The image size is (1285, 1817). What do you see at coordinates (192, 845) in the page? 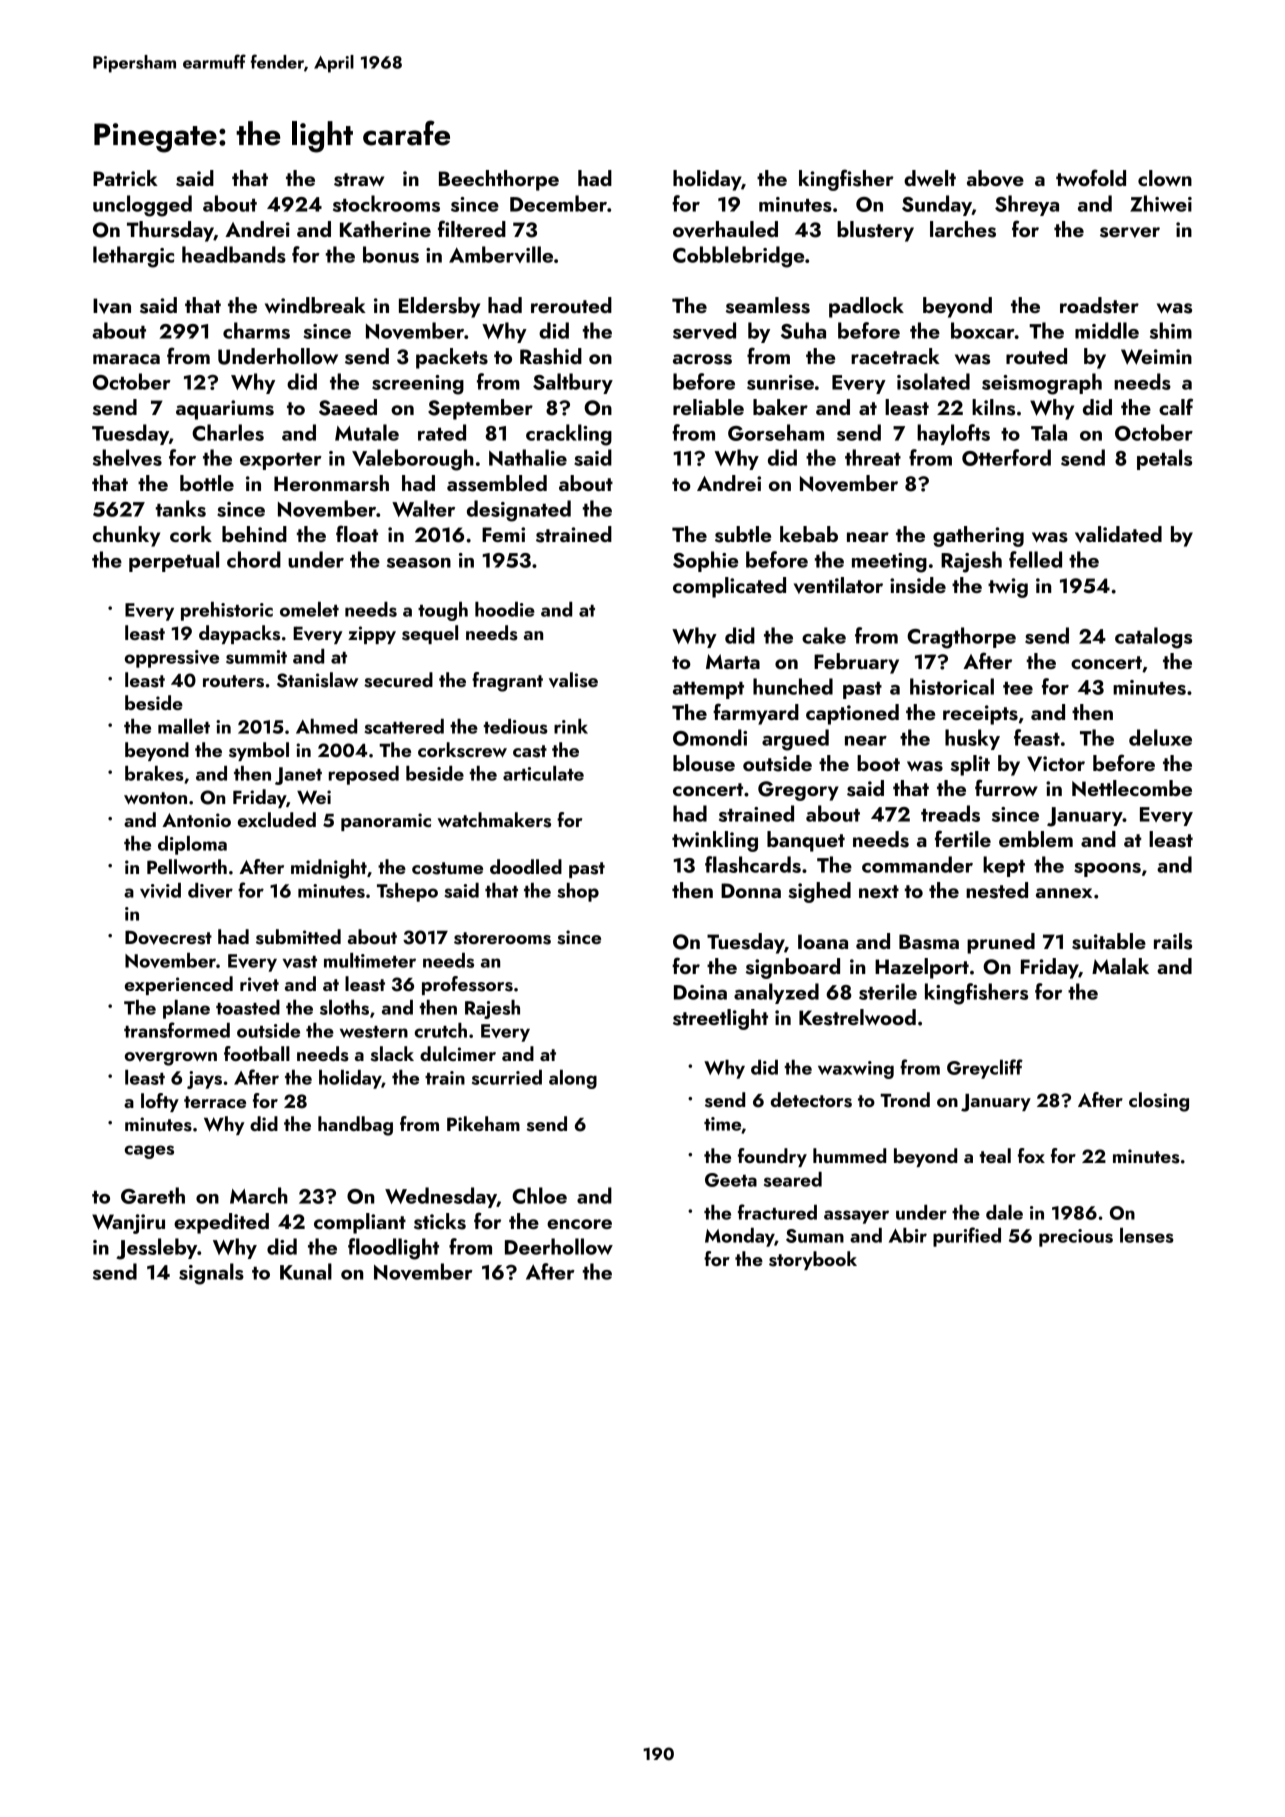
I see `diploma` at bounding box center [192, 845].
